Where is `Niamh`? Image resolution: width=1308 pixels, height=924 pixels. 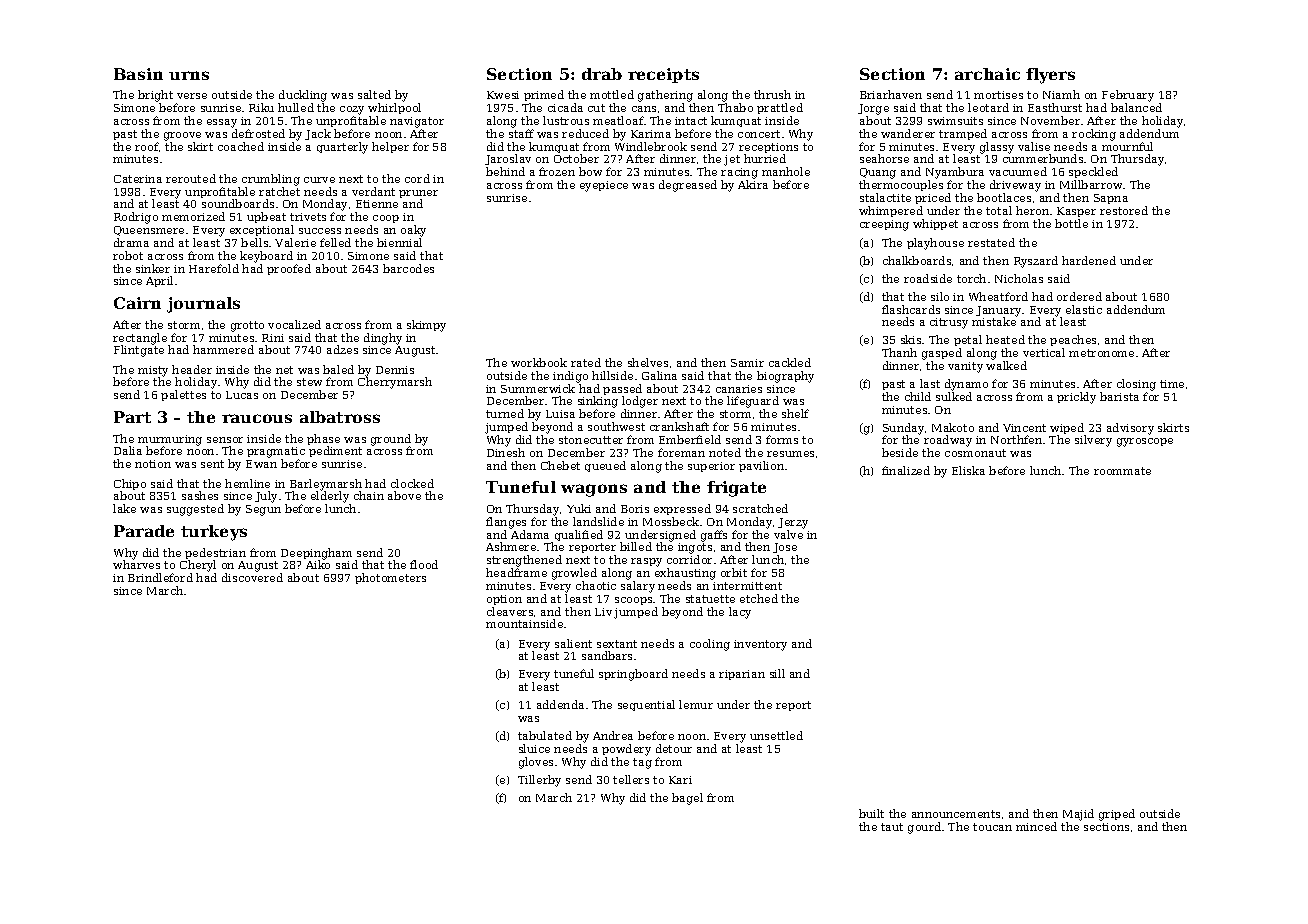 Niamh is located at coordinates (1061, 94).
